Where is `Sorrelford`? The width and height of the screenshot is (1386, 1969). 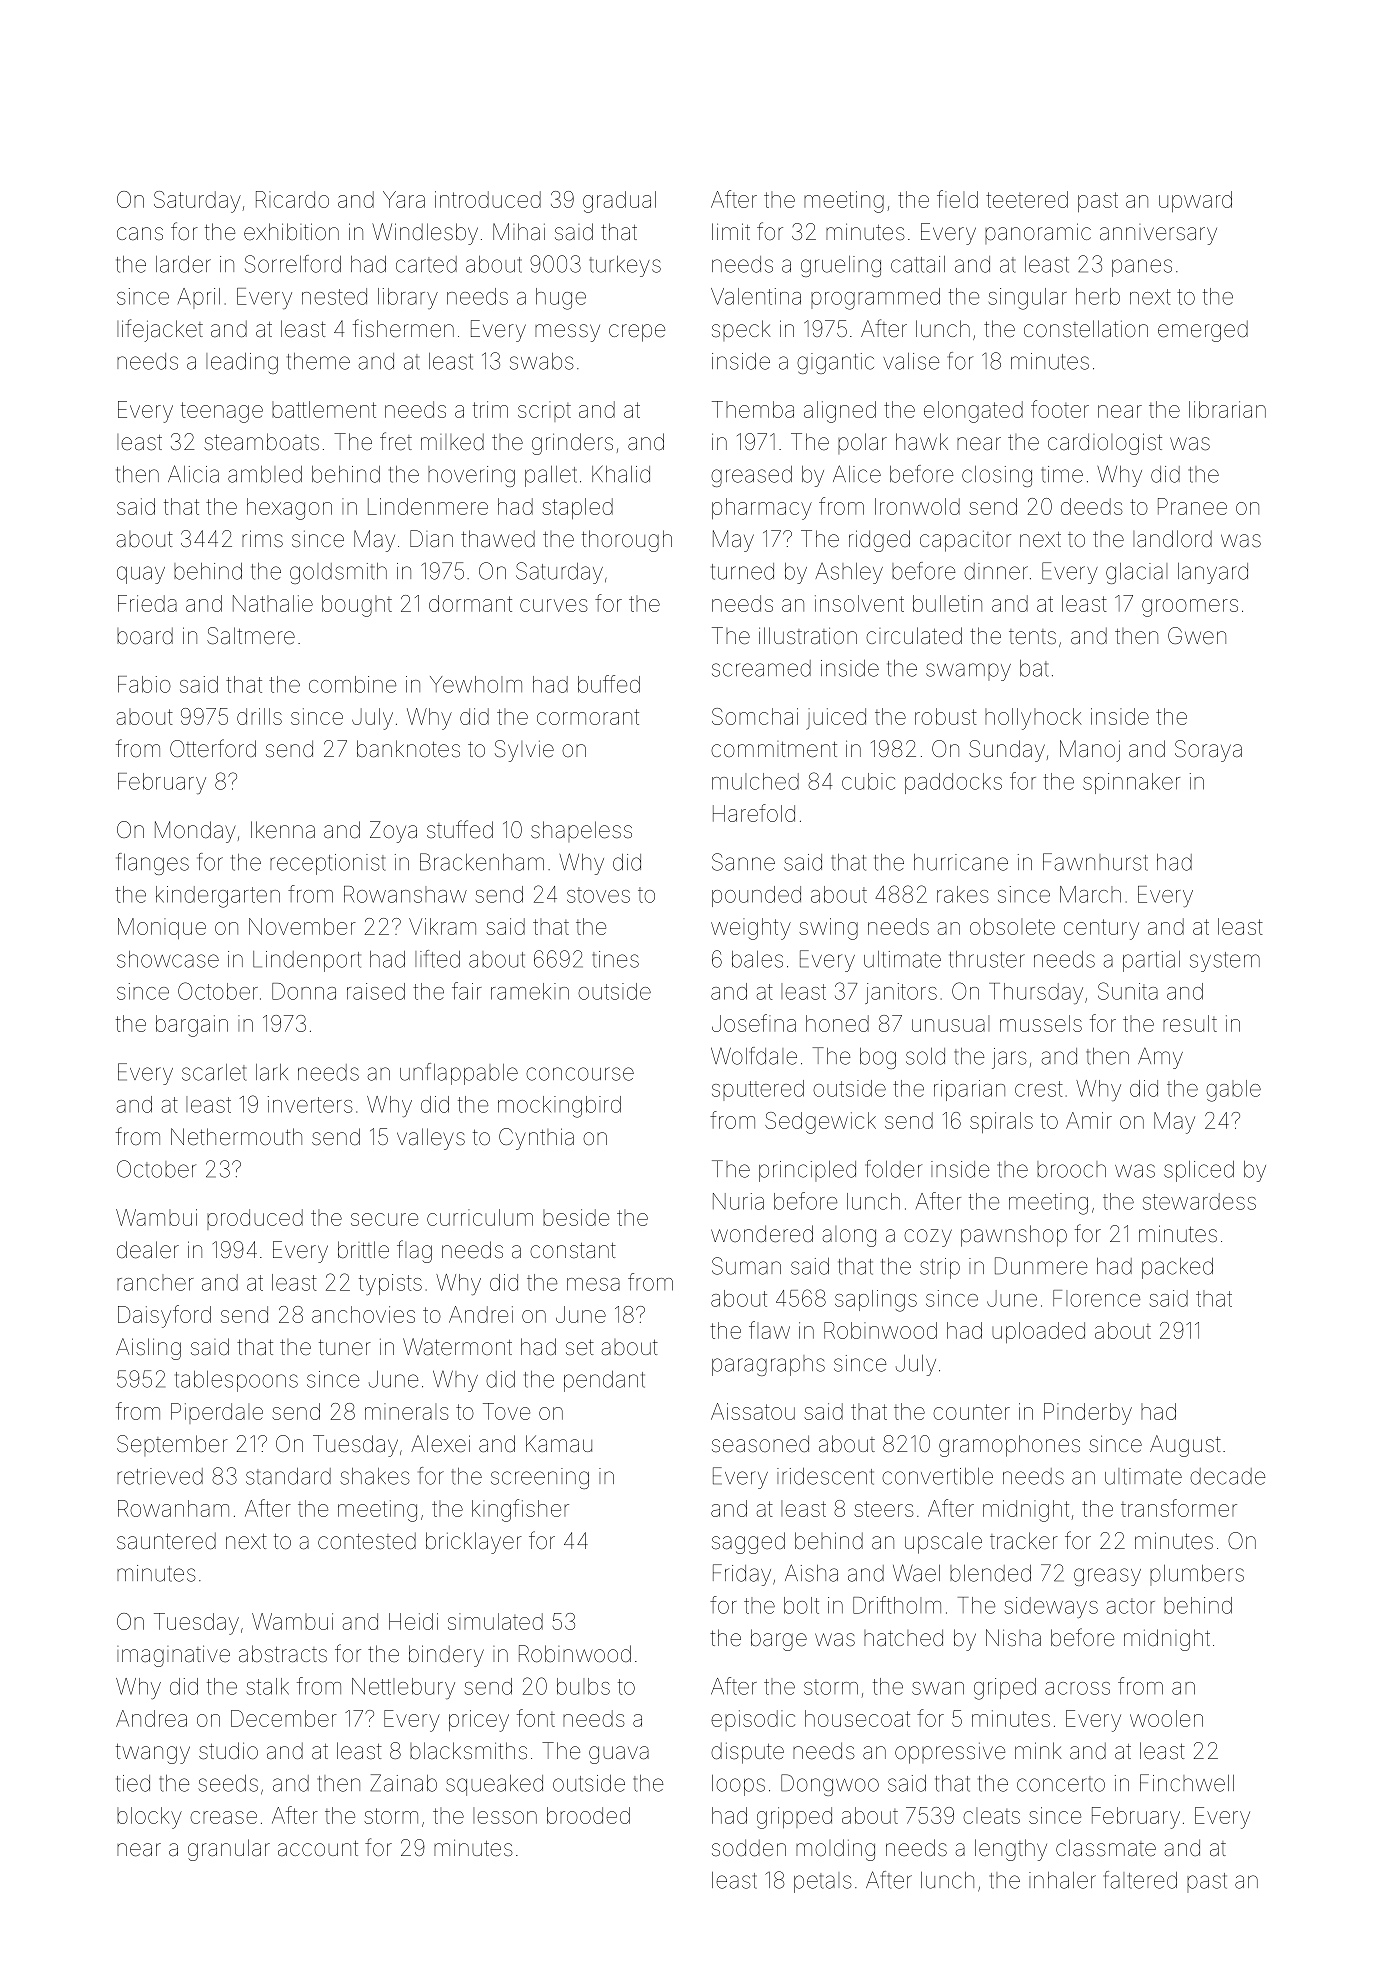
Sorrelford is located at coordinates (293, 264).
